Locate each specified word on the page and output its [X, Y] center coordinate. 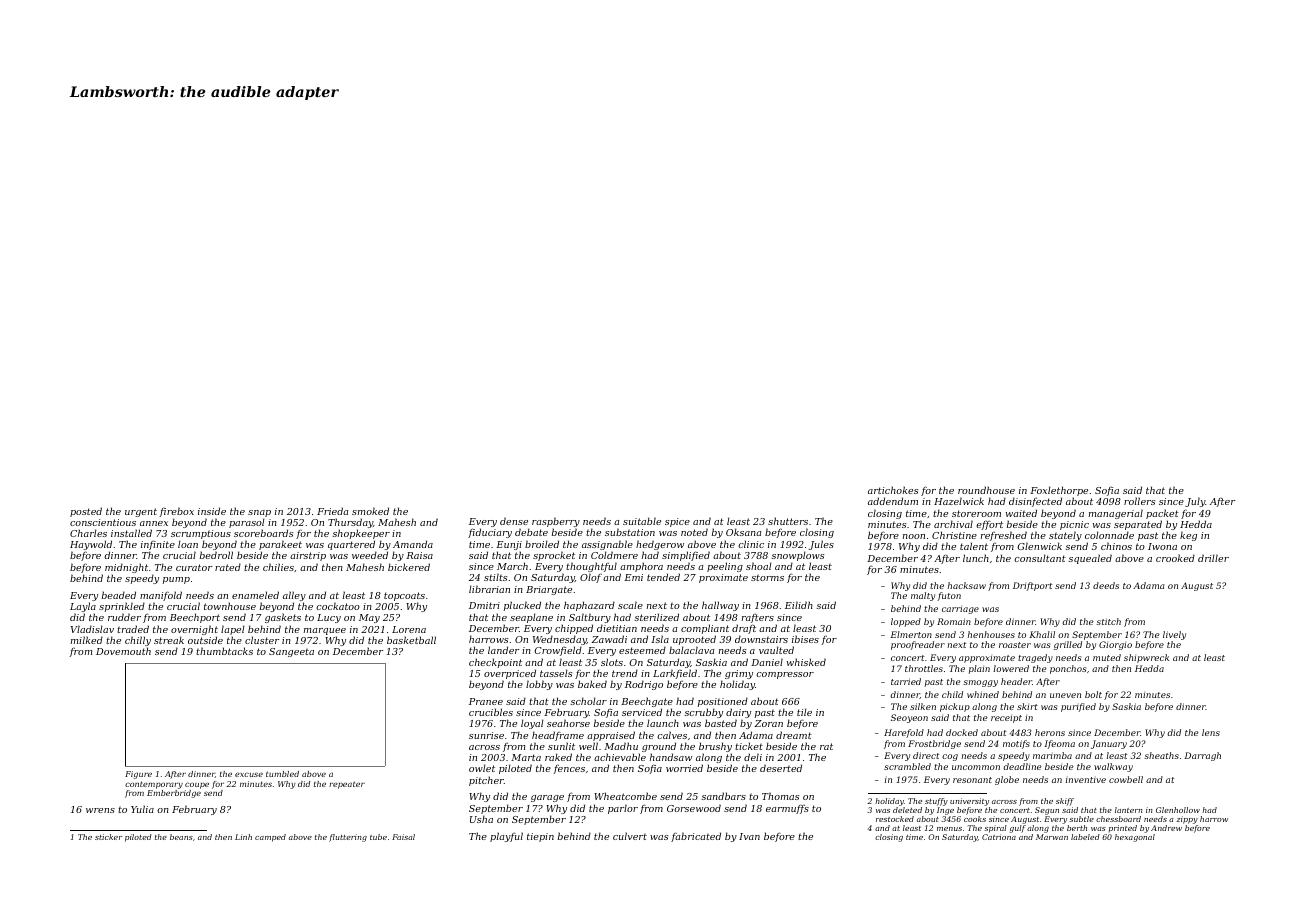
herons [1050, 732]
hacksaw [967, 585]
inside [212, 511]
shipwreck [1146, 658]
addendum [893, 501]
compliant [705, 629]
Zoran [768, 723]
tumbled [282, 774]
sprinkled [122, 608]
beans [181, 837]
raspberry [556, 523]
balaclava [691, 650]
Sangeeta [291, 652]
